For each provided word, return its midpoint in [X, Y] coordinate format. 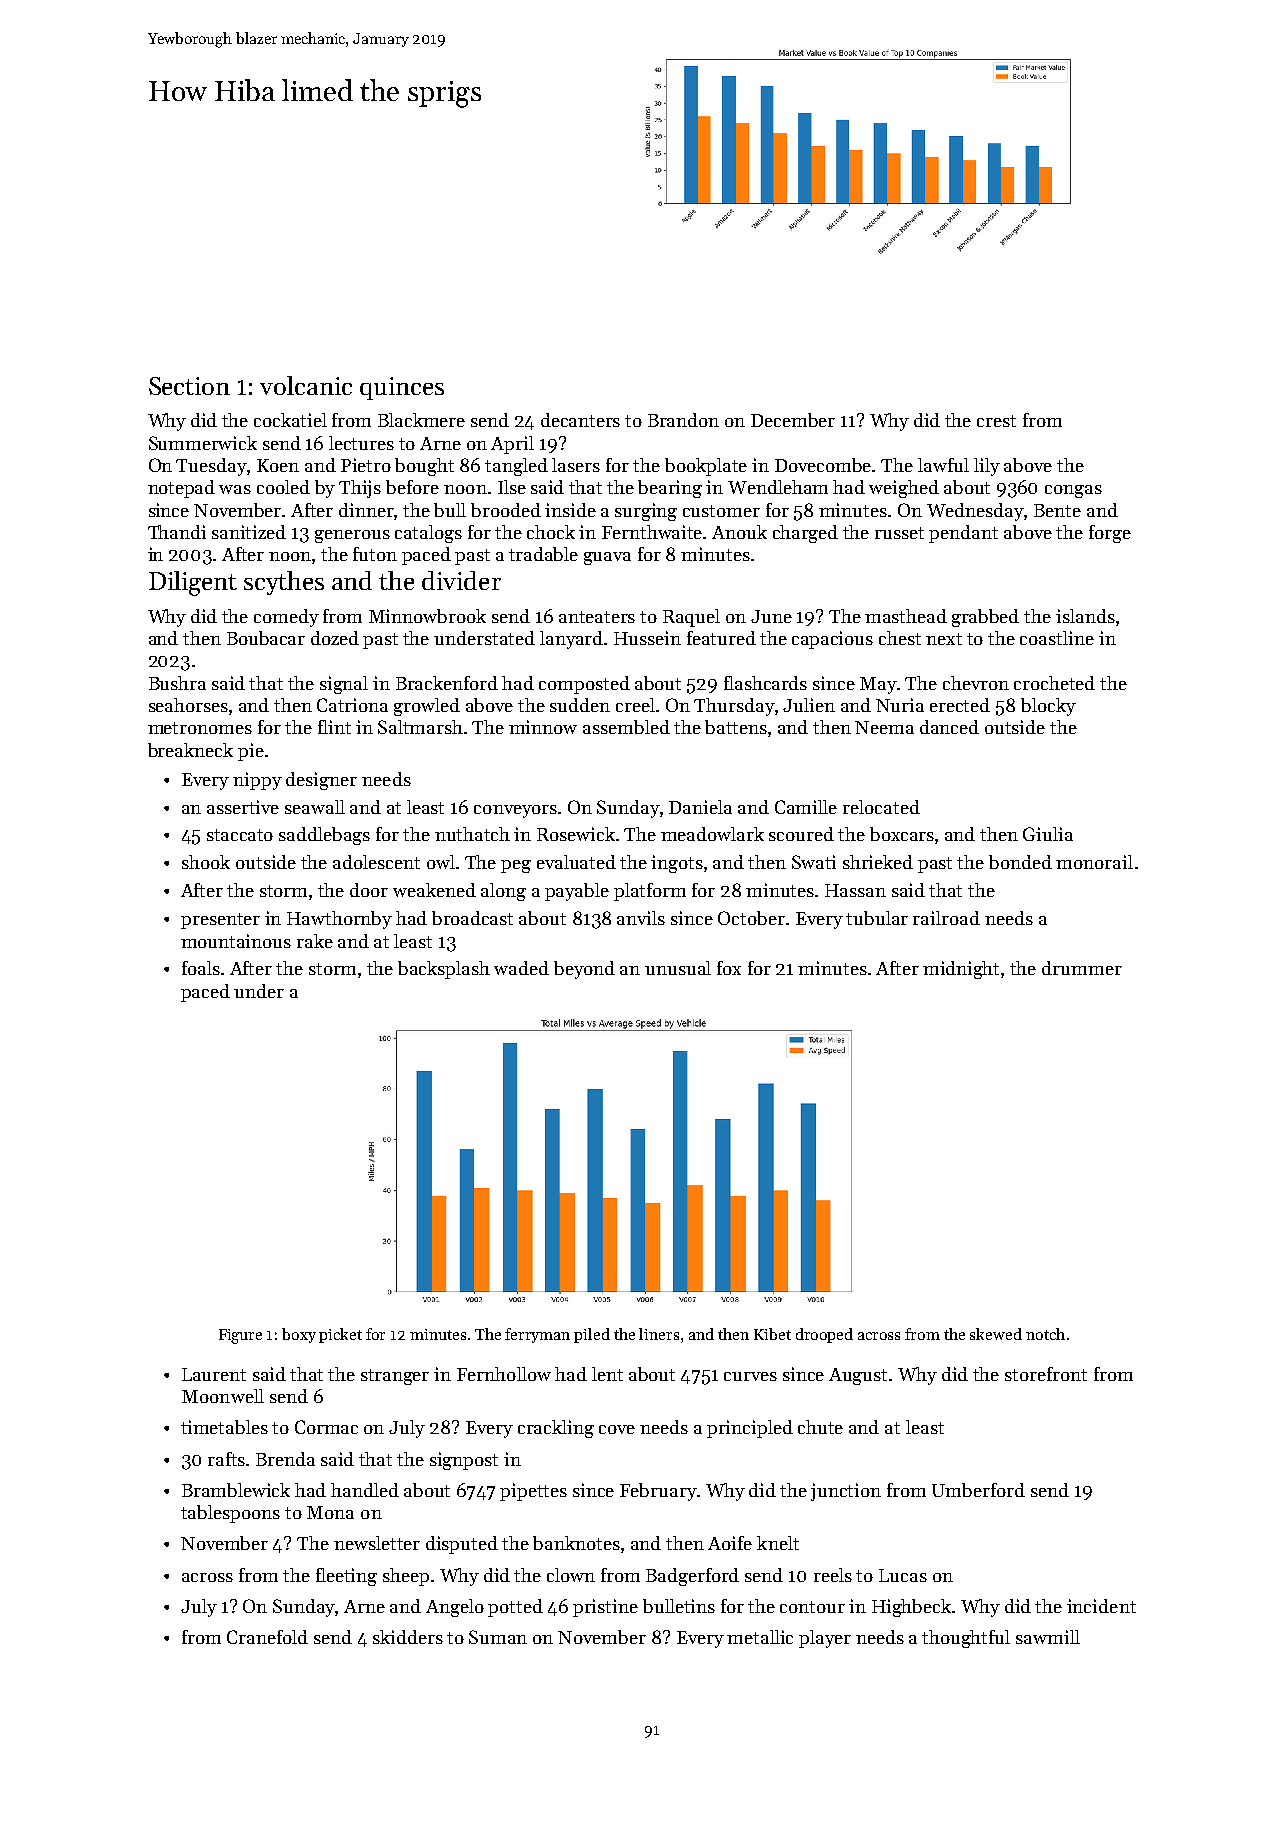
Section [189, 386]
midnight [961, 970]
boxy [299, 1335]
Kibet [772, 1334]
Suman [498, 1637]
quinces [402, 388]
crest [996, 421]
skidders [408, 1637]
